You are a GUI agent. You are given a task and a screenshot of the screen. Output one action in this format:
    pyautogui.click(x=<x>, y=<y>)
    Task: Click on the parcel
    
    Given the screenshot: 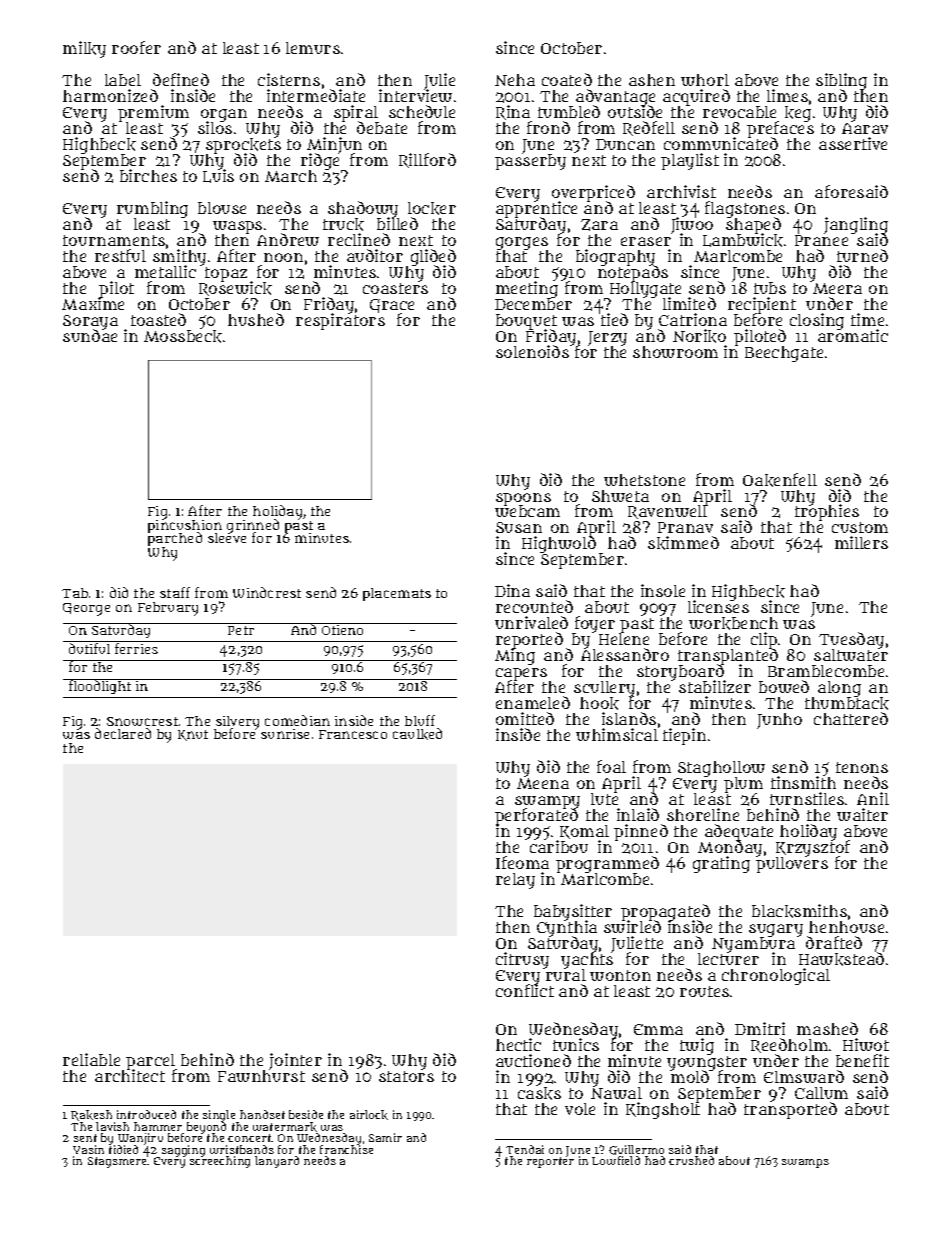 What is the action you would take?
    pyautogui.click(x=151, y=1062)
